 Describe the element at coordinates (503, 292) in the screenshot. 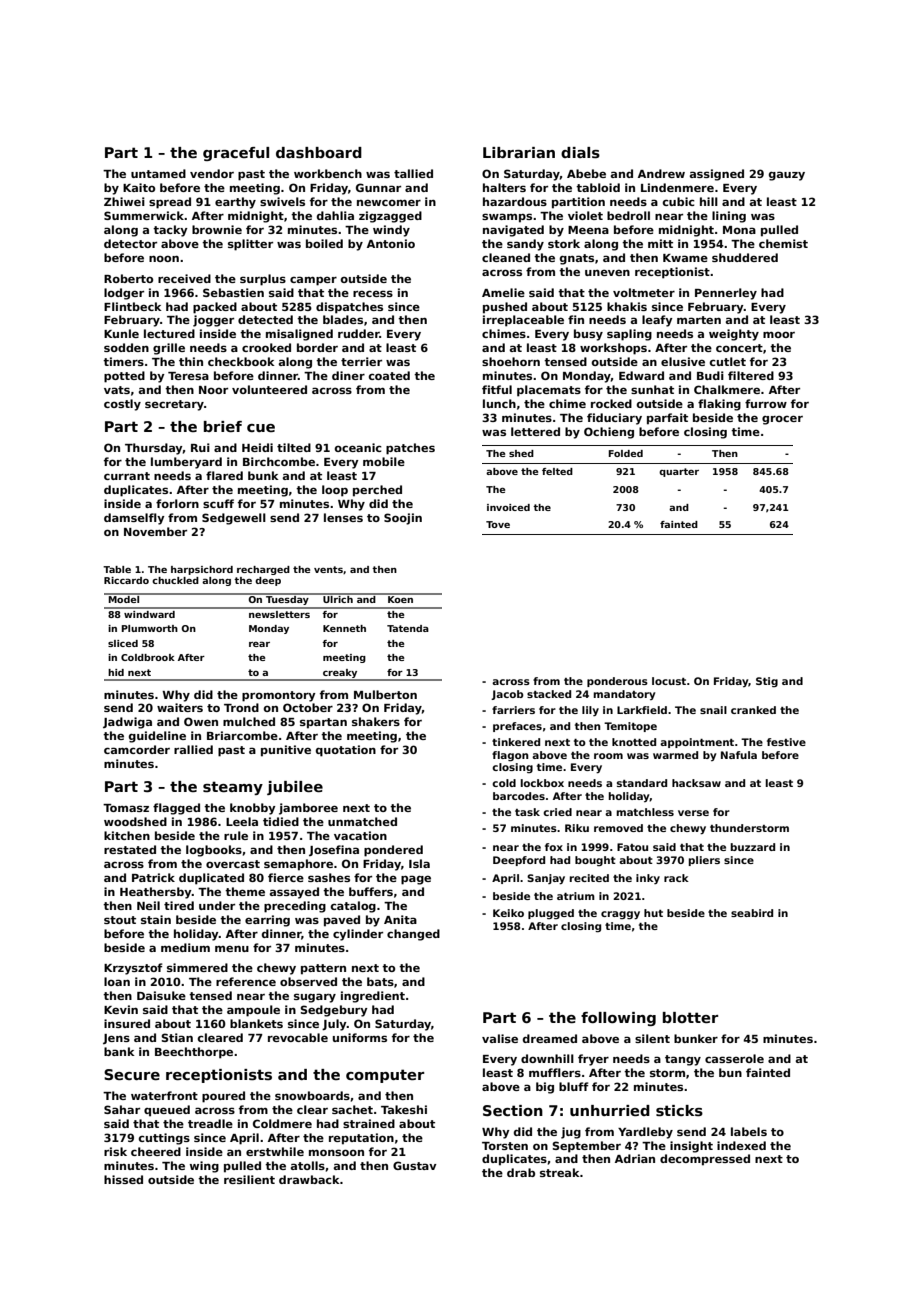

I see `Amelie` at that location.
